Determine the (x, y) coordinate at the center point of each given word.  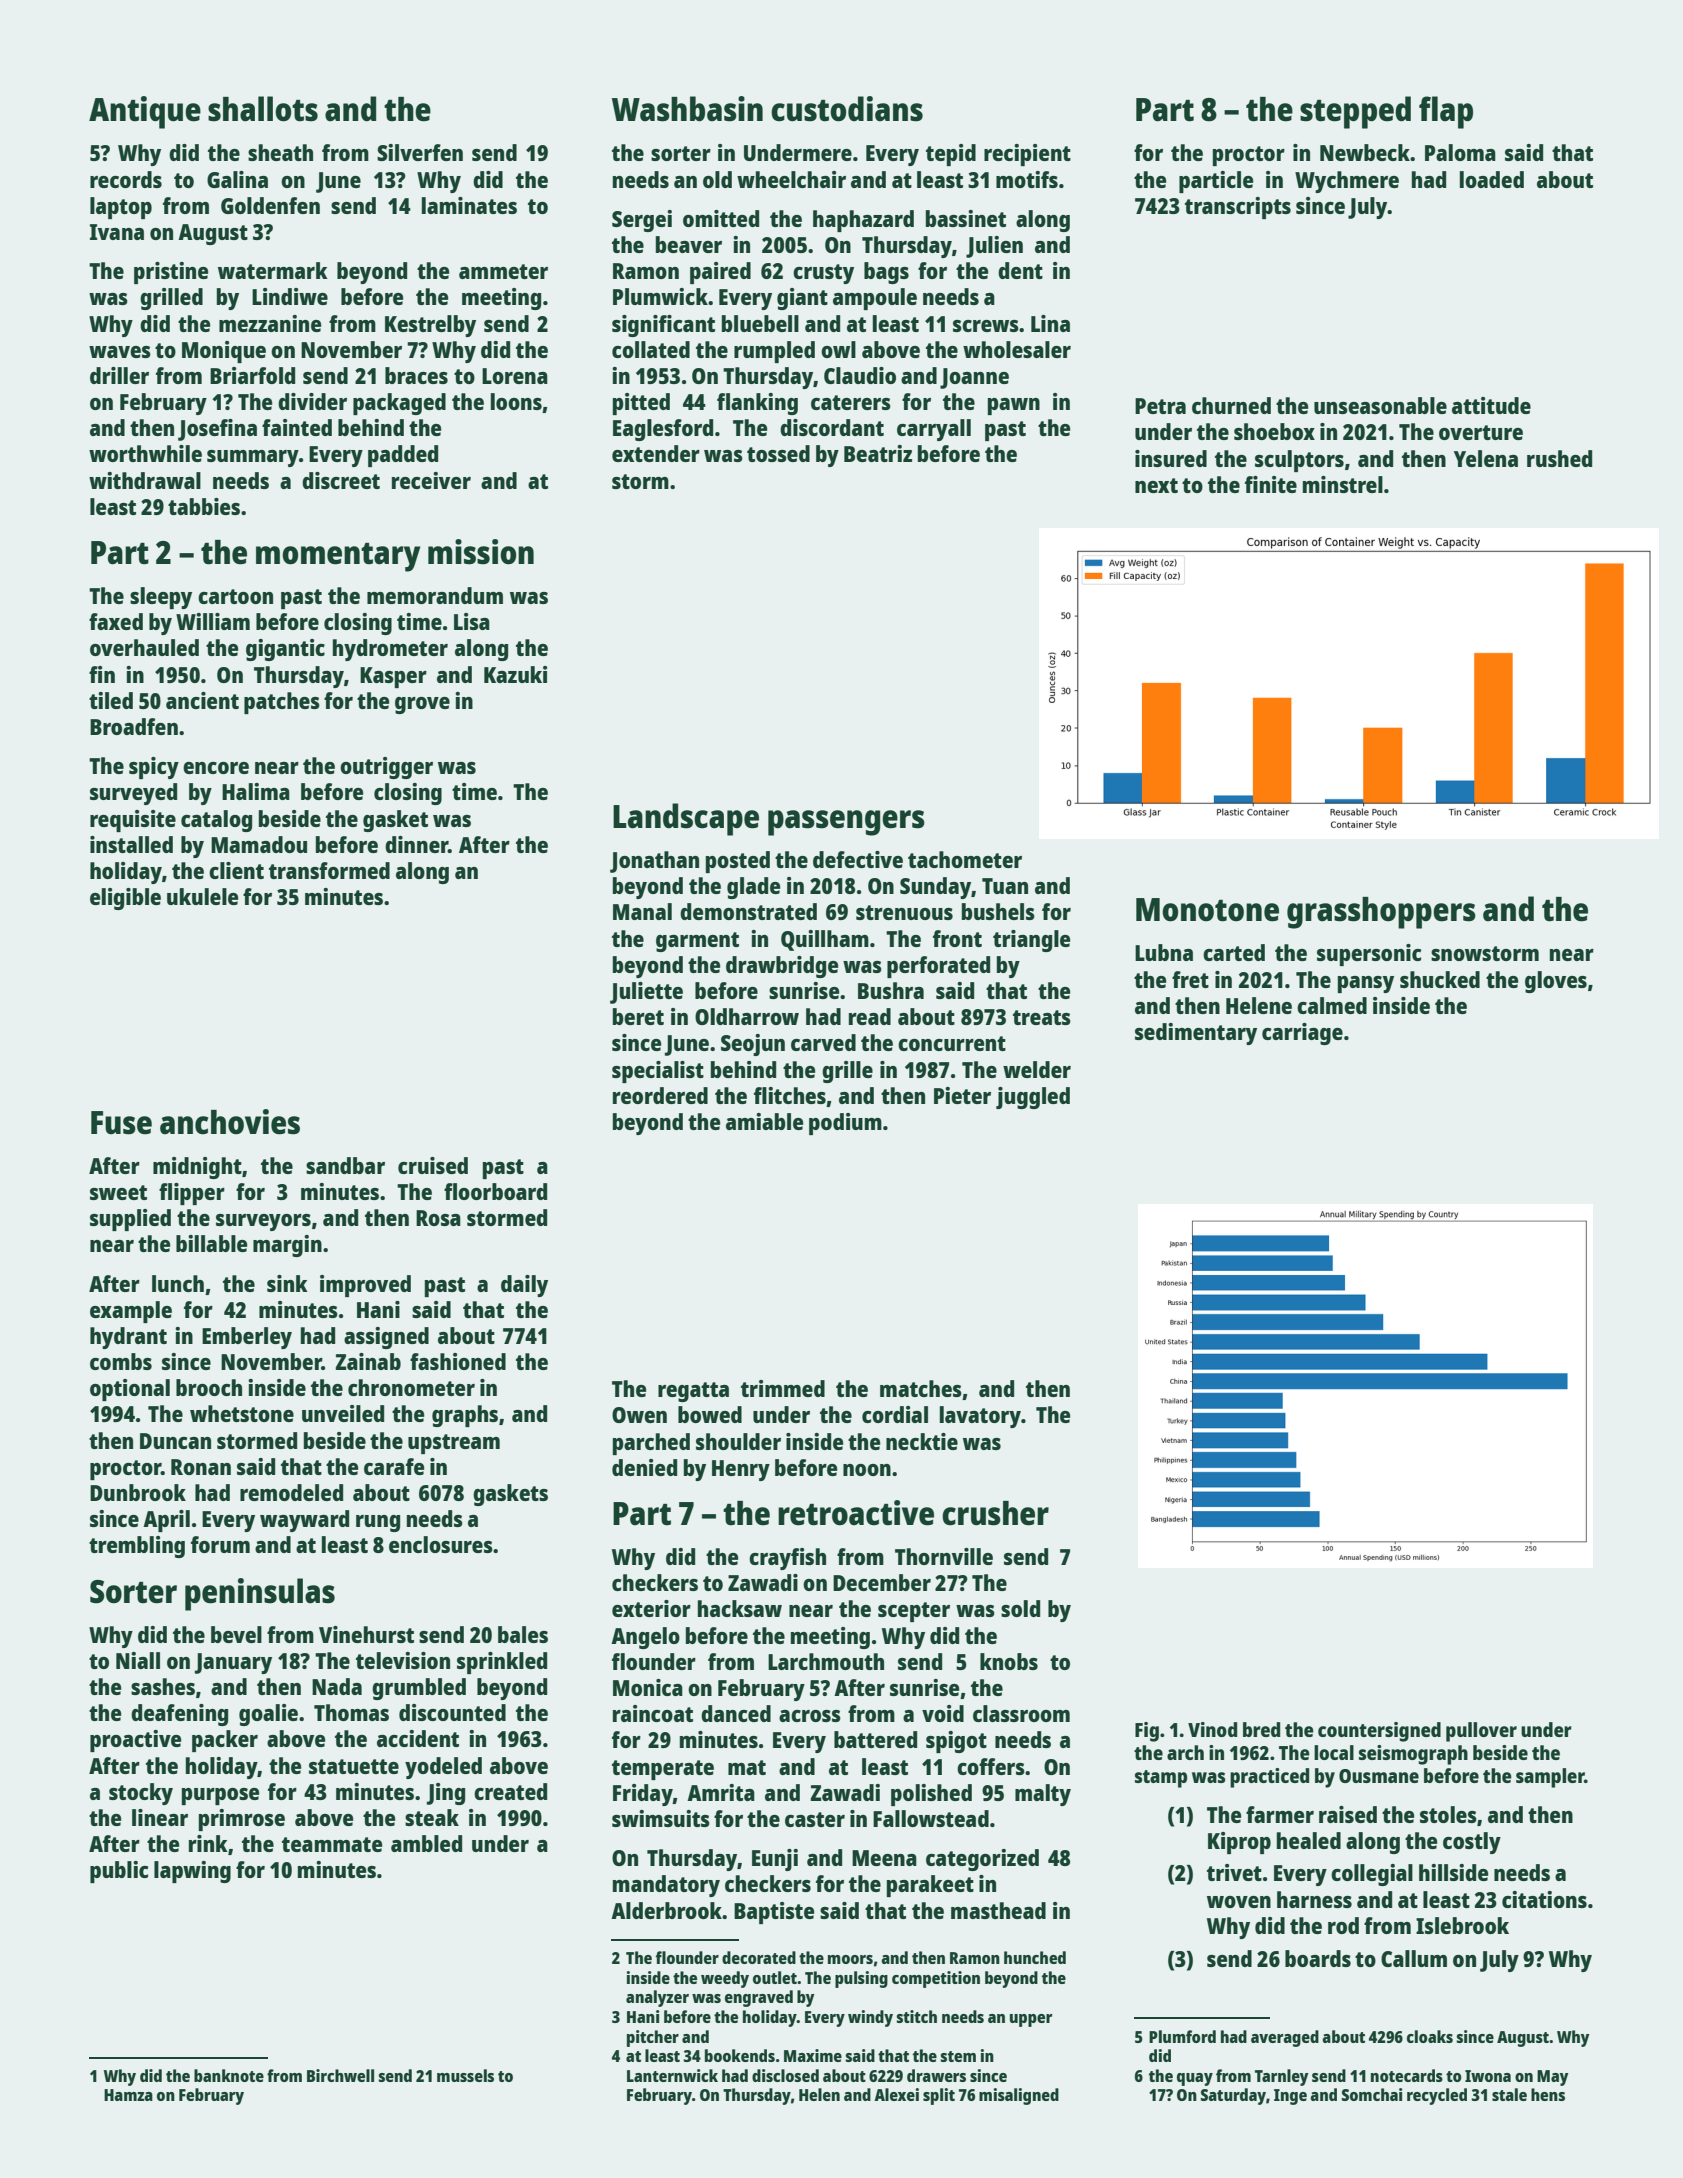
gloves (1556, 982)
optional (130, 1390)
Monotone (1207, 910)
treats (1042, 1017)
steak (432, 1817)
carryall (934, 430)
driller (119, 375)
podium (845, 1124)
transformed (329, 870)
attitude (1491, 405)
